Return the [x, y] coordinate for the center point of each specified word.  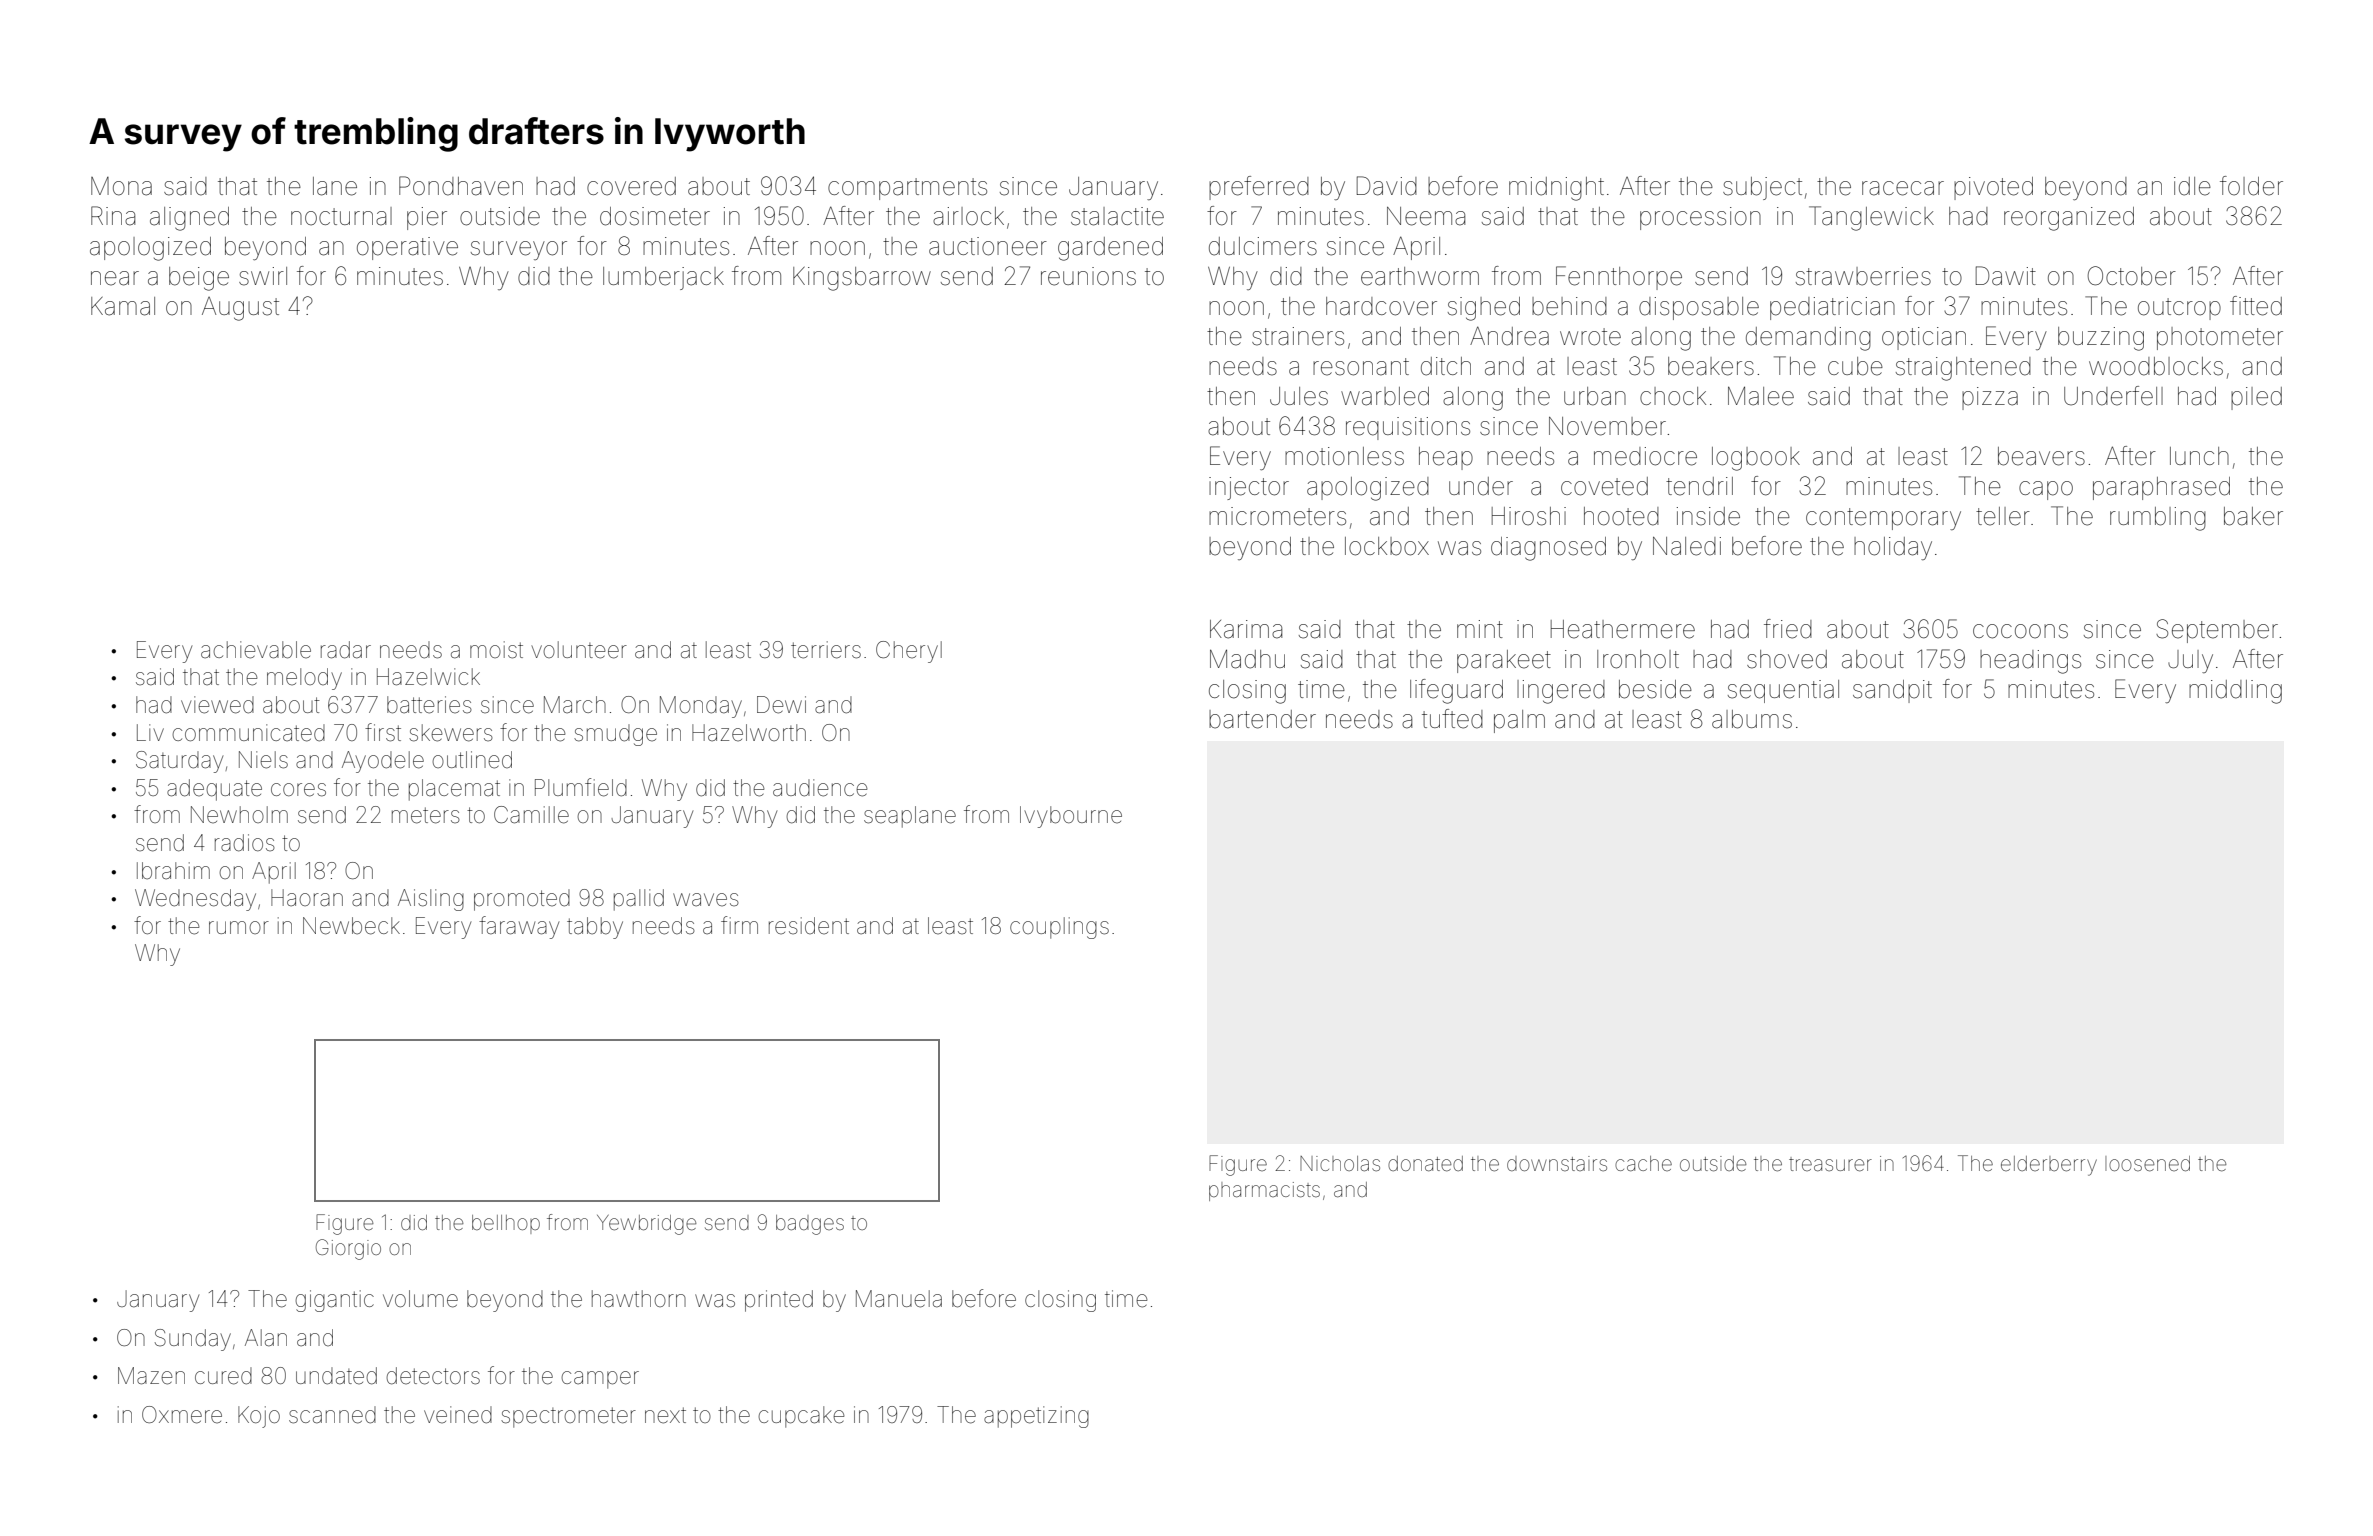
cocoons [2020, 631]
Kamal [123, 306]
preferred [1259, 188]
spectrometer [568, 1417]
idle [2192, 186]
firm [739, 925]
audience [820, 788]
